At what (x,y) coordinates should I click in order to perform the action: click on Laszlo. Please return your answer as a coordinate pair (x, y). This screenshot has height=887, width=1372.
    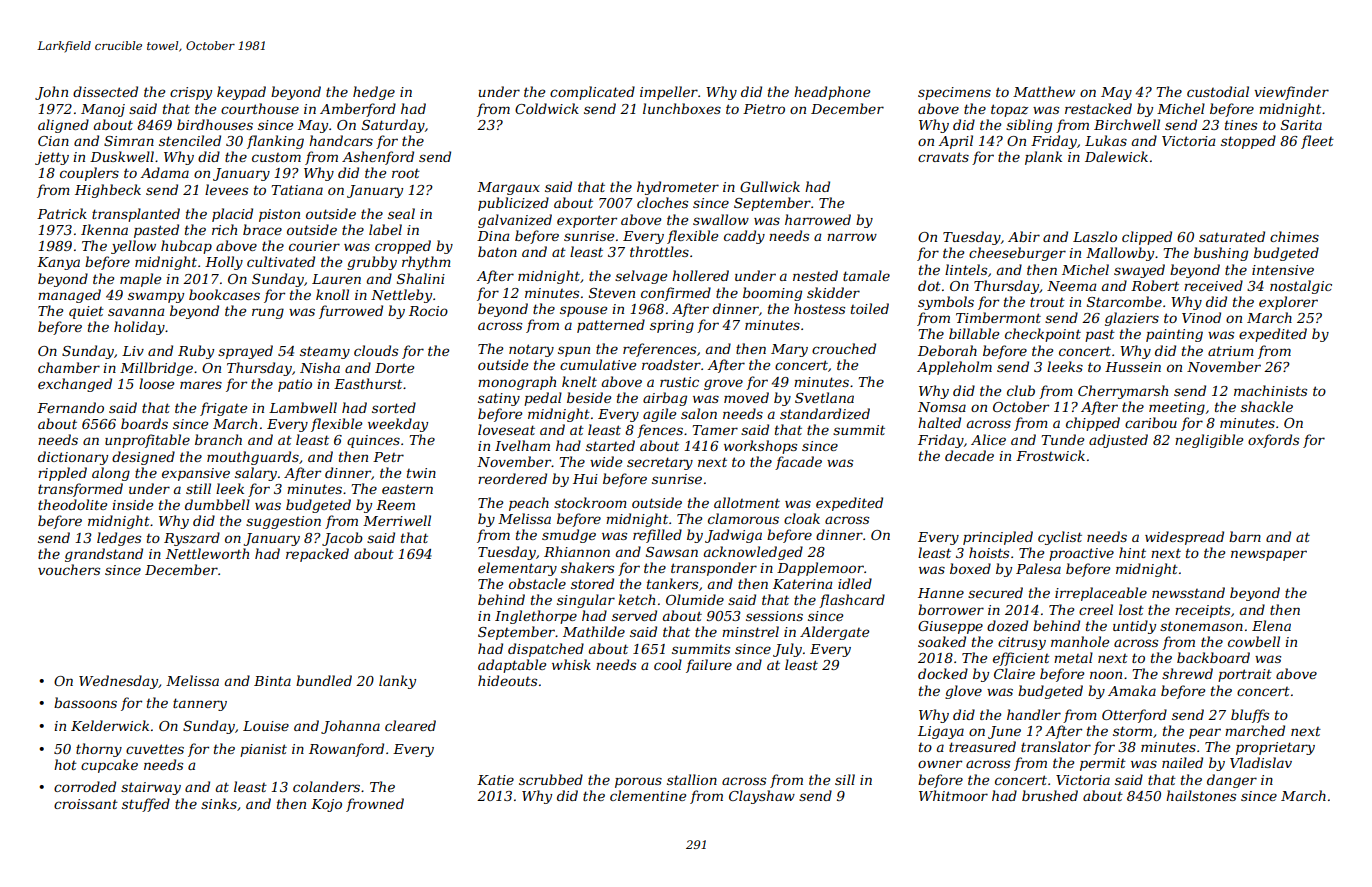
    Looking at the image, I should click on (1095, 237).
